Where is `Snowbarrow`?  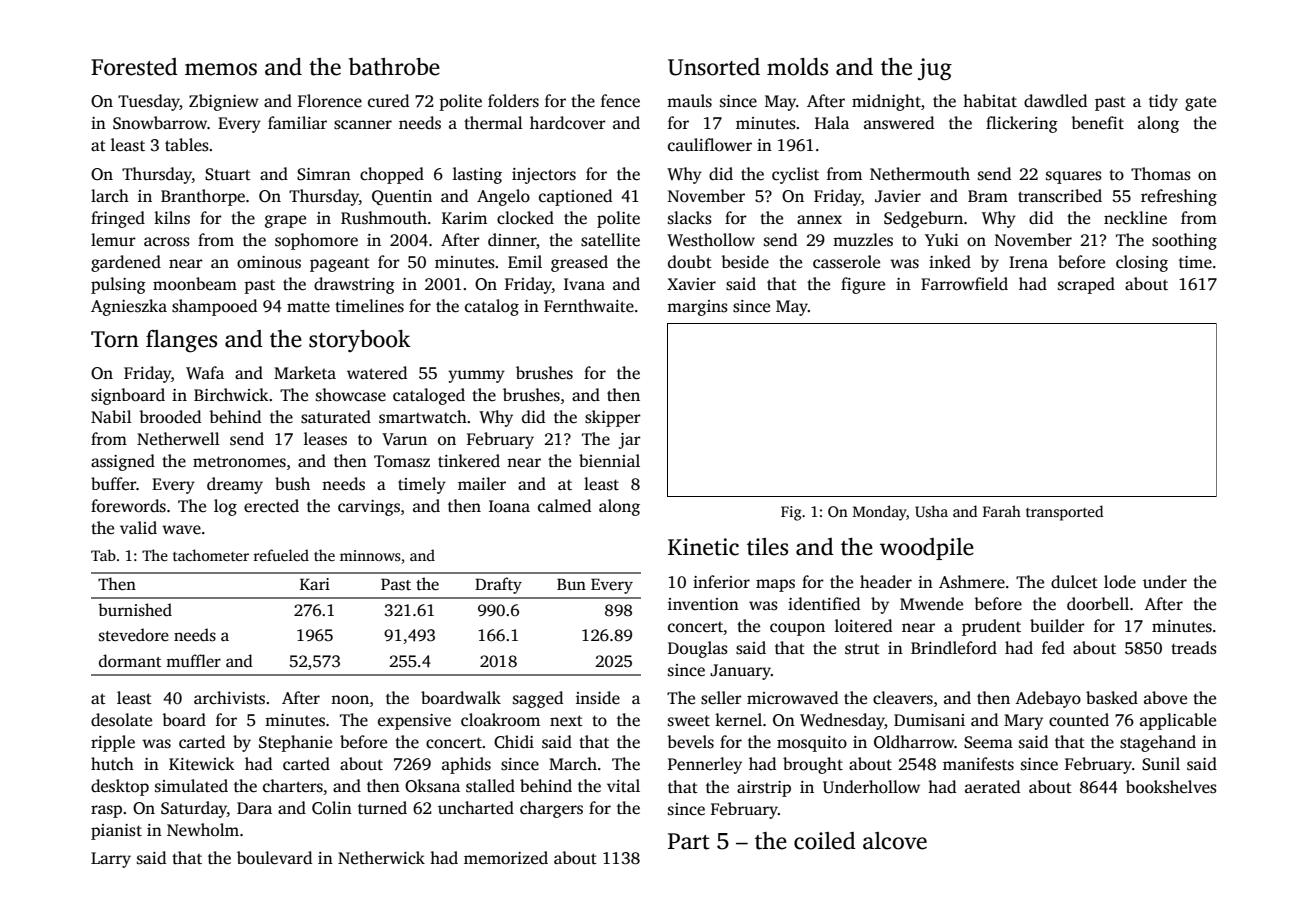 Snowbarrow is located at coordinates (160, 123).
